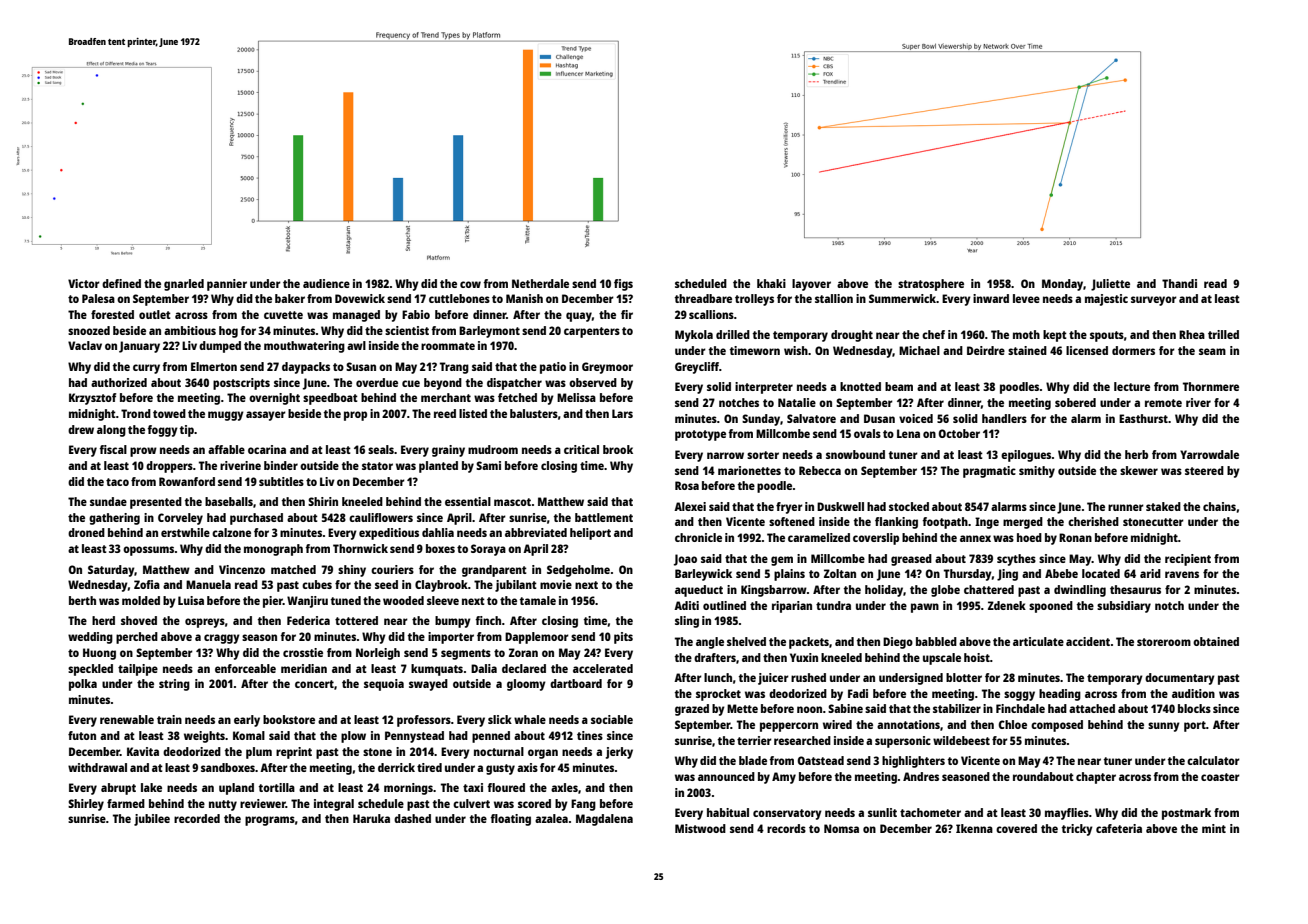  I want to click on Palesa, so click(98, 298).
